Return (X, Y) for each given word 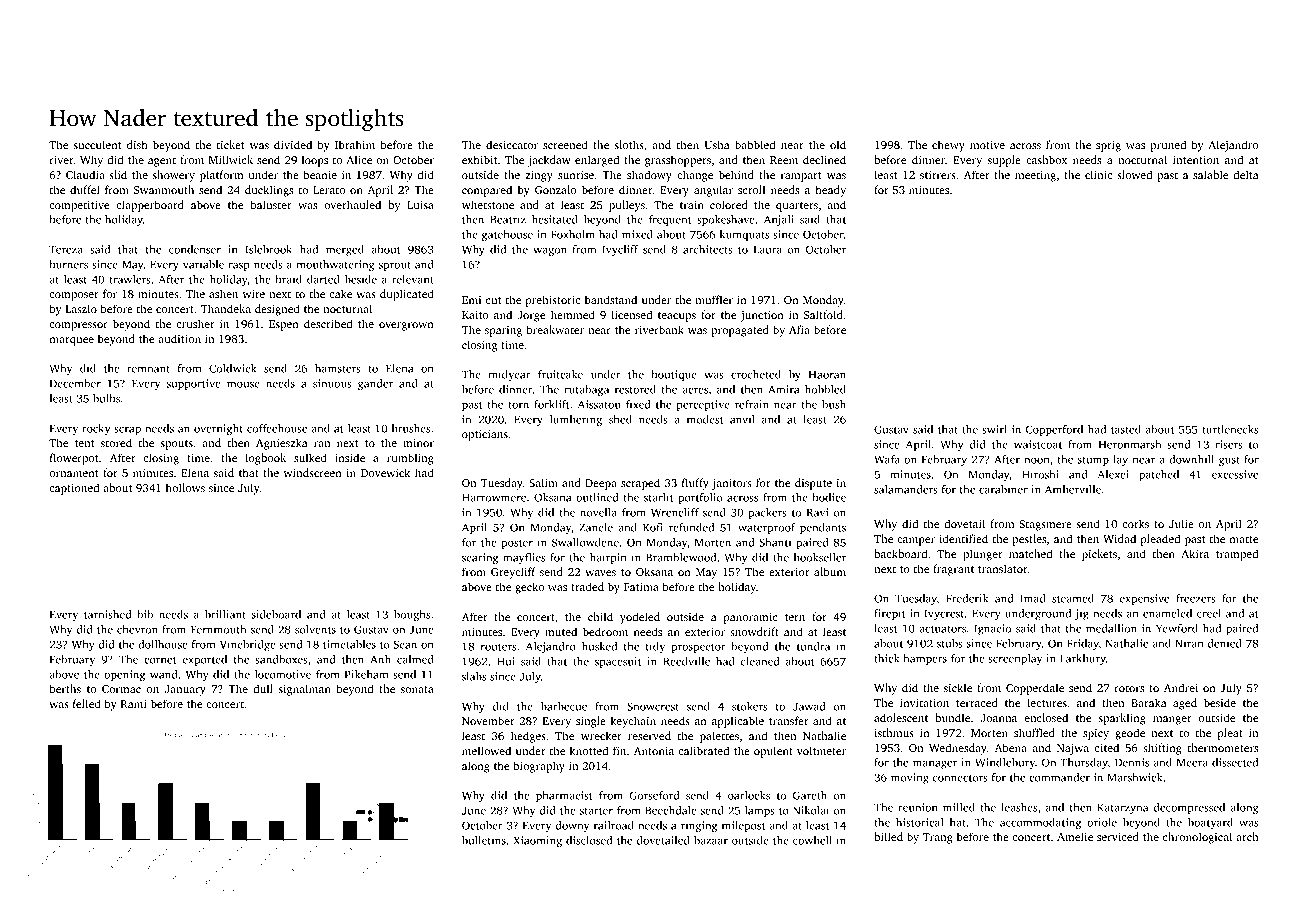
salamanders (906, 489)
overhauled (352, 204)
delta (1245, 174)
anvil (742, 419)
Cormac (121, 689)
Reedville (686, 661)
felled (87, 703)
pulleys (627, 206)
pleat (1230, 734)
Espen (284, 325)
